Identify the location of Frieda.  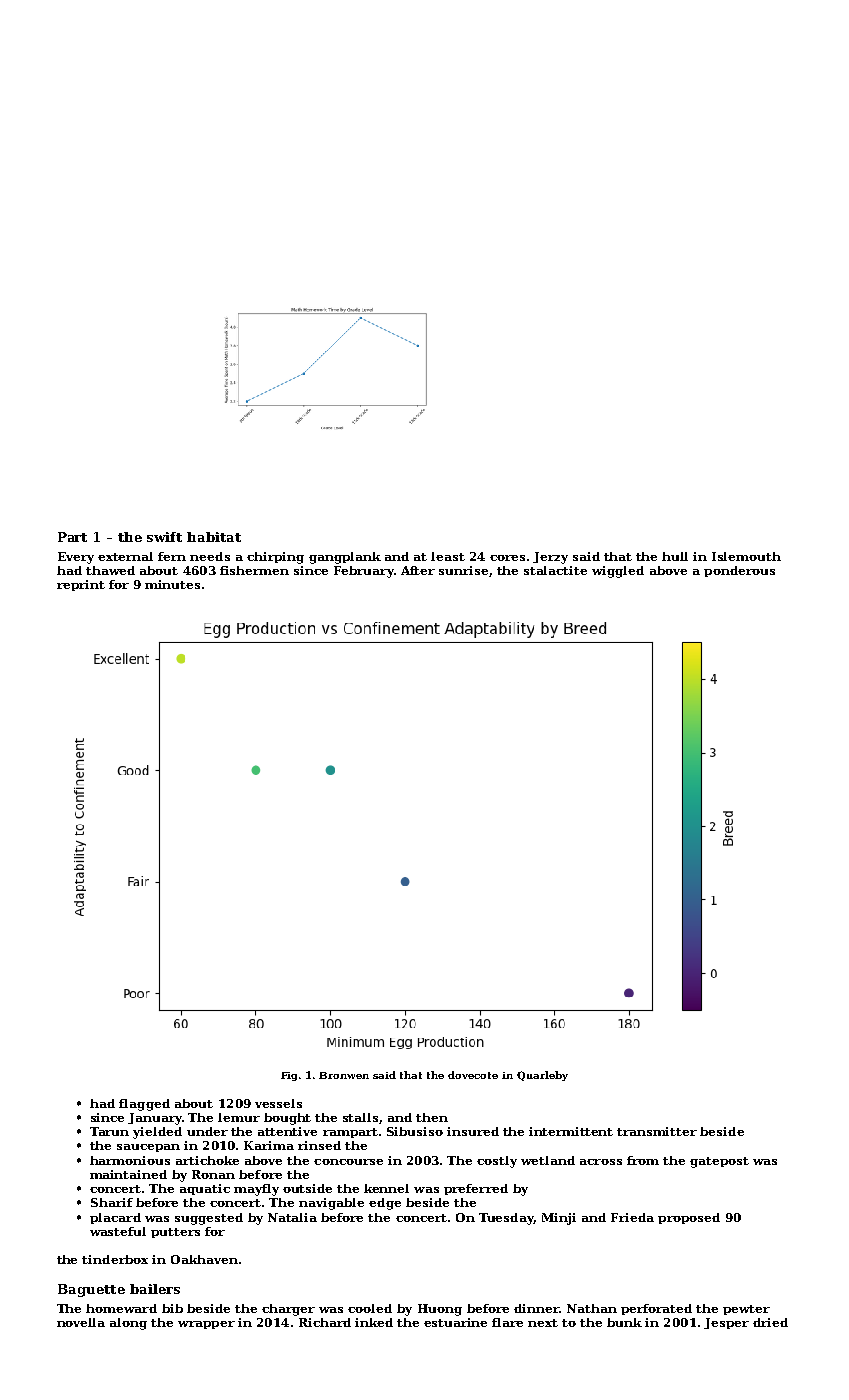
(632, 1217).
